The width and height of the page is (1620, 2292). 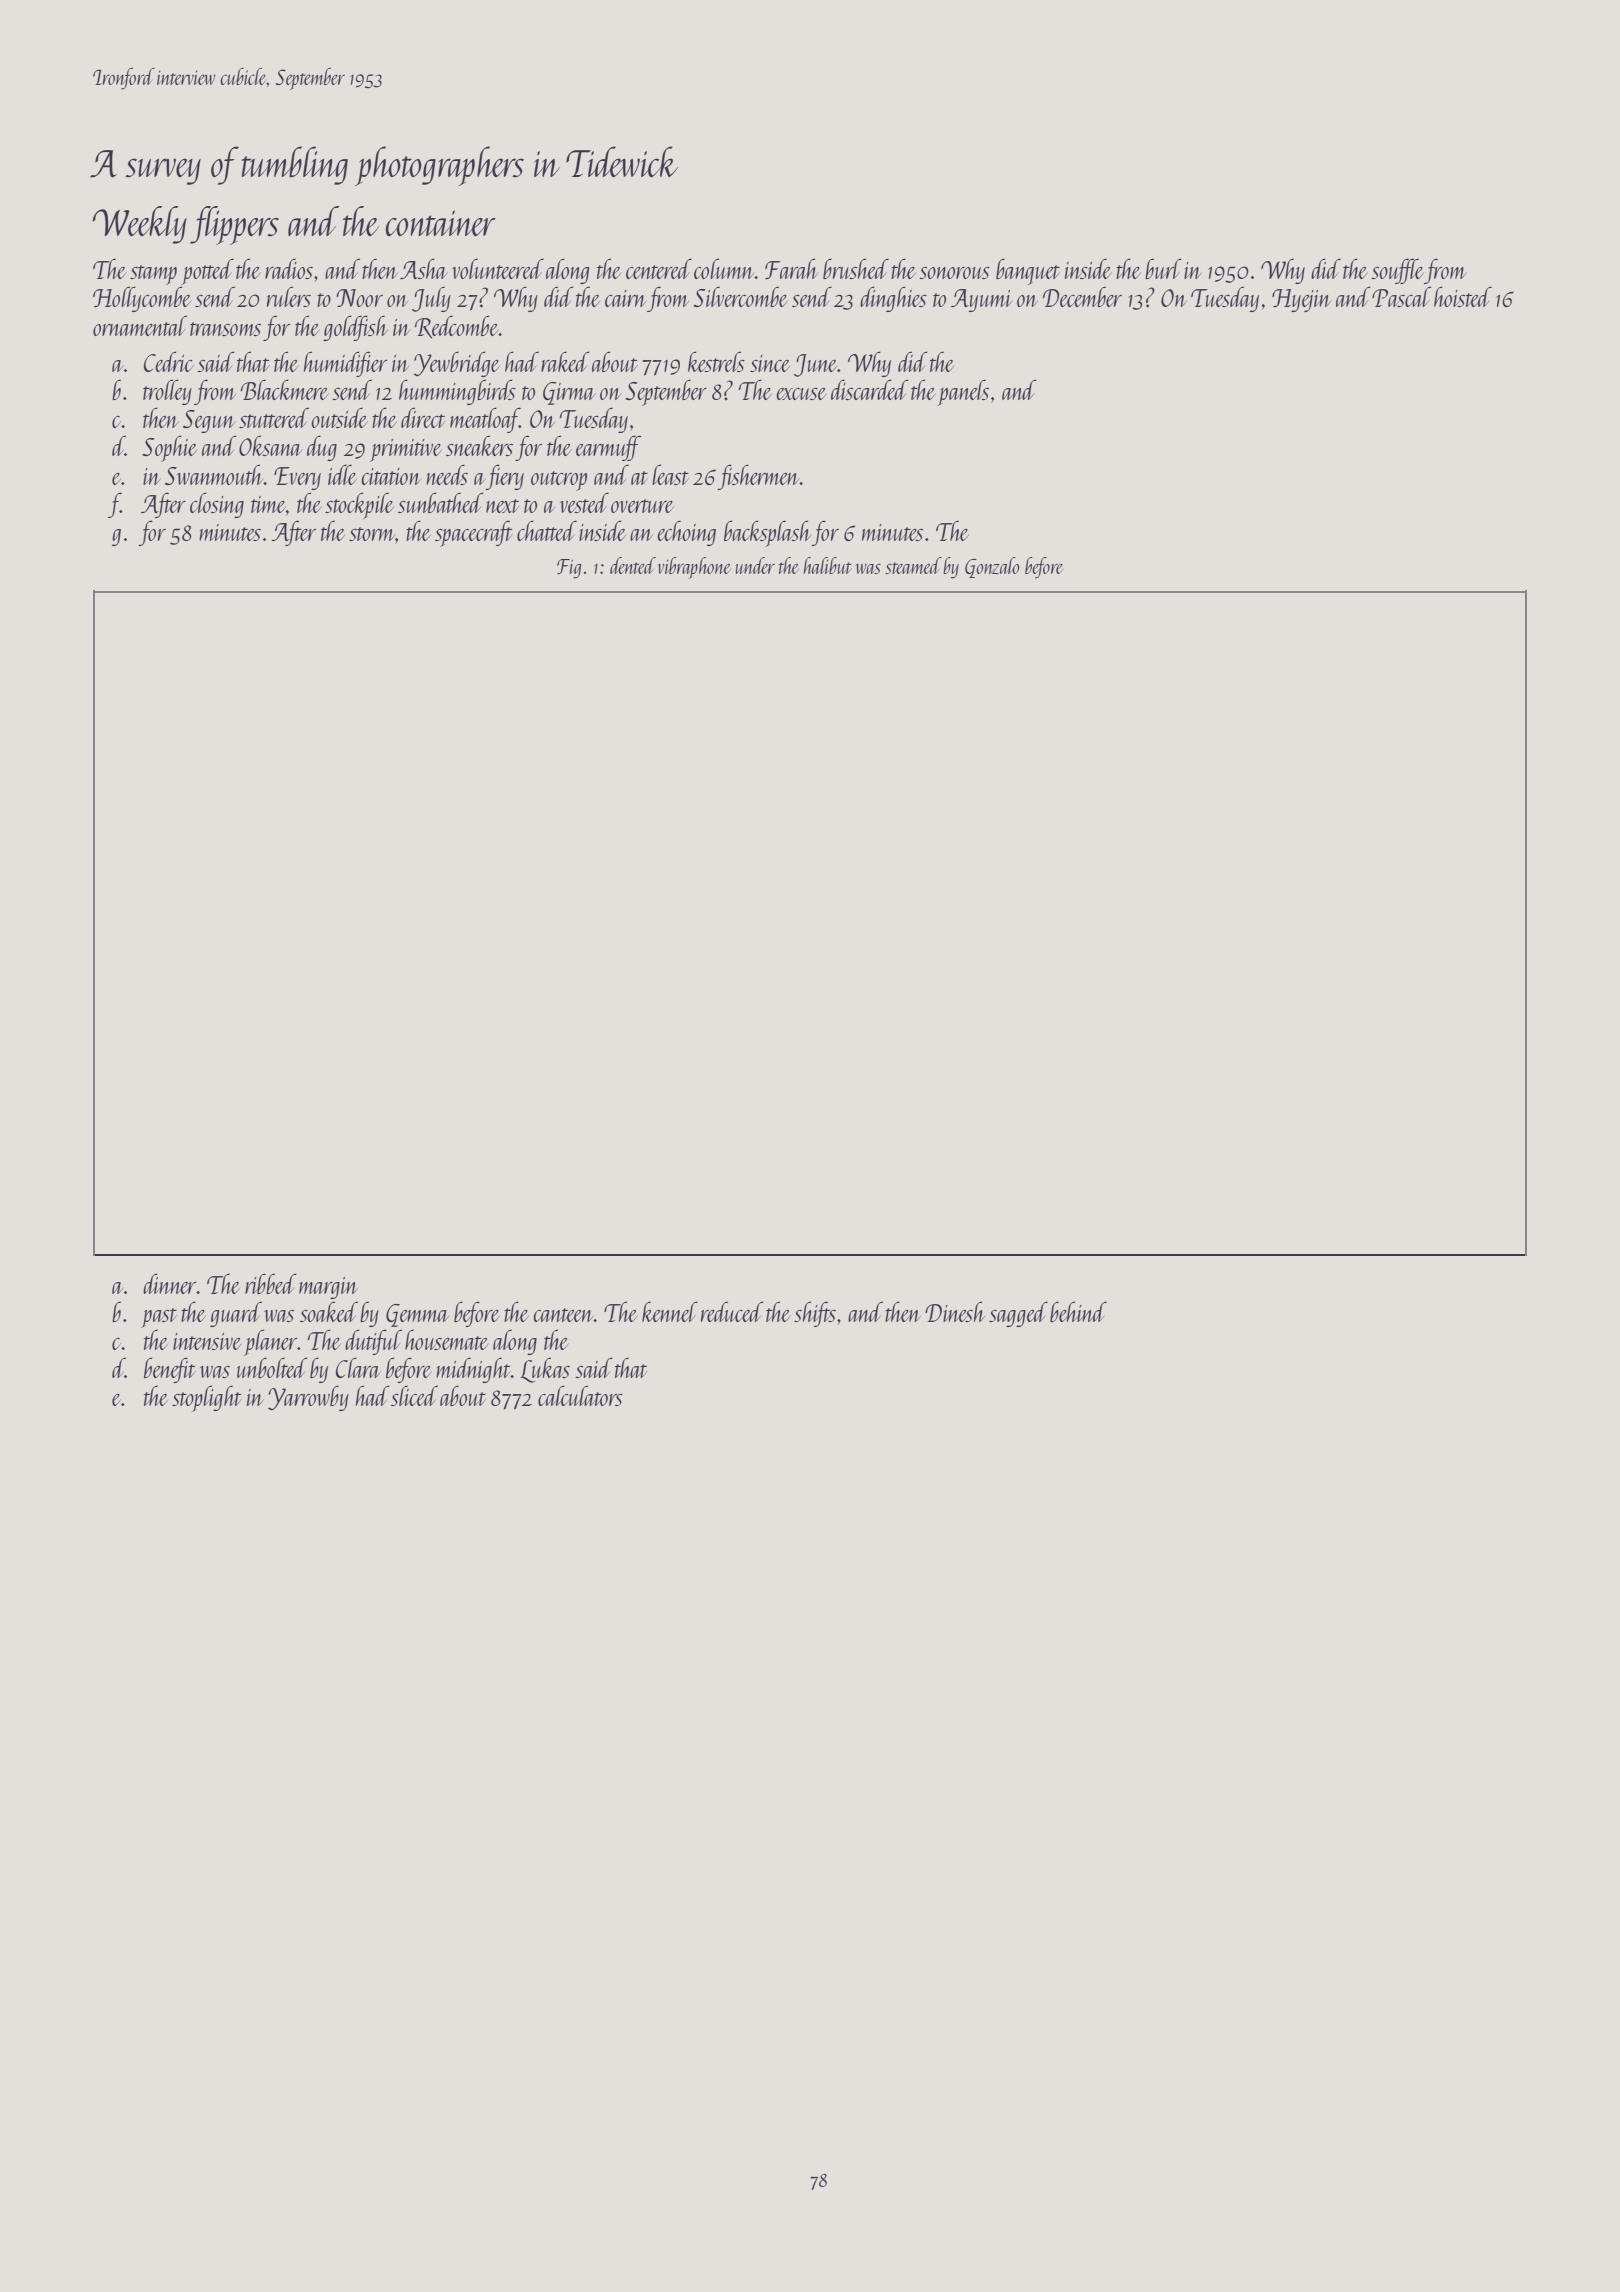 I want to click on sagged, so click(x=1018, y=1314).
